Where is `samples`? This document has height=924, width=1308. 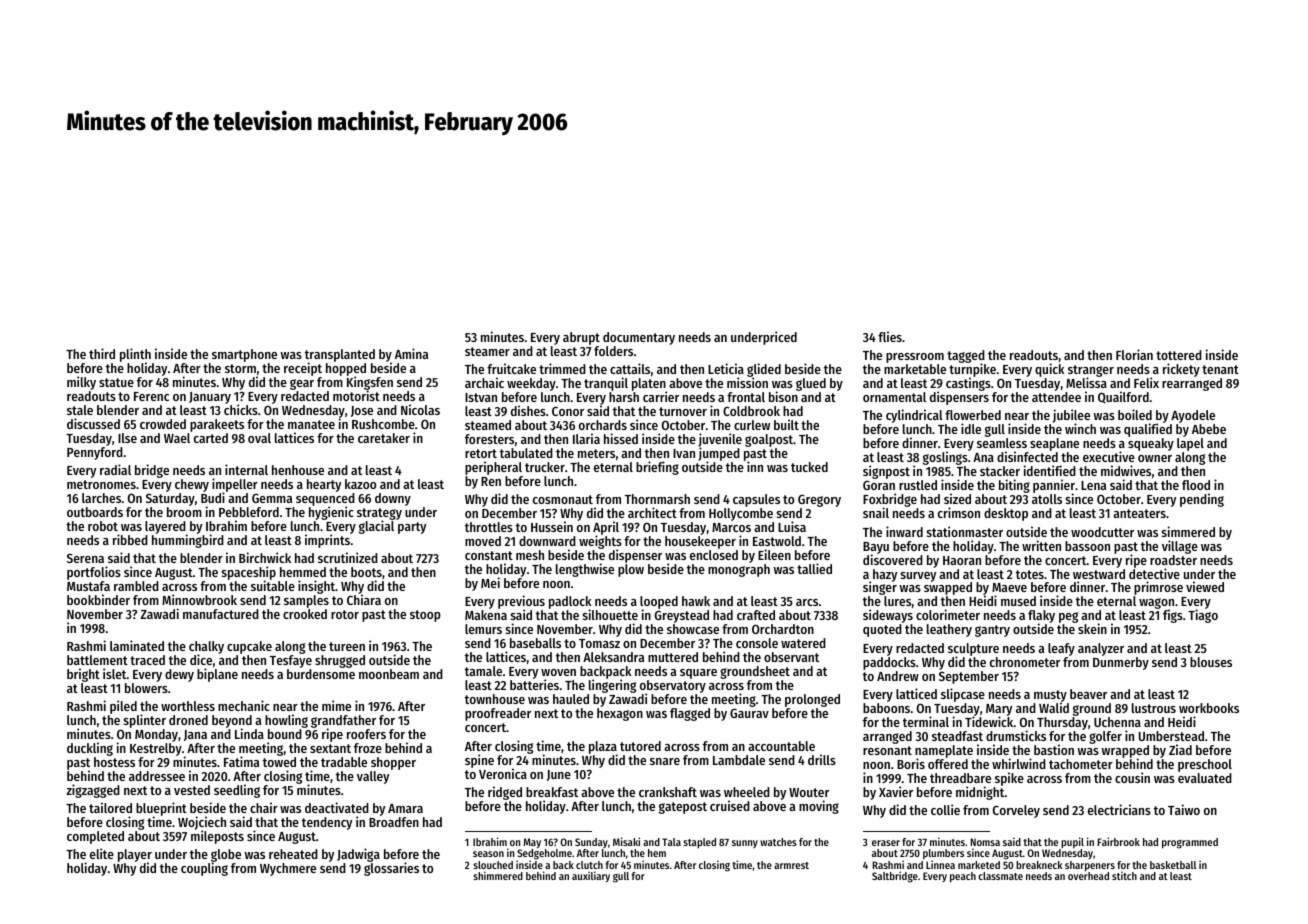
samples is located at coordinates (306, 601).
